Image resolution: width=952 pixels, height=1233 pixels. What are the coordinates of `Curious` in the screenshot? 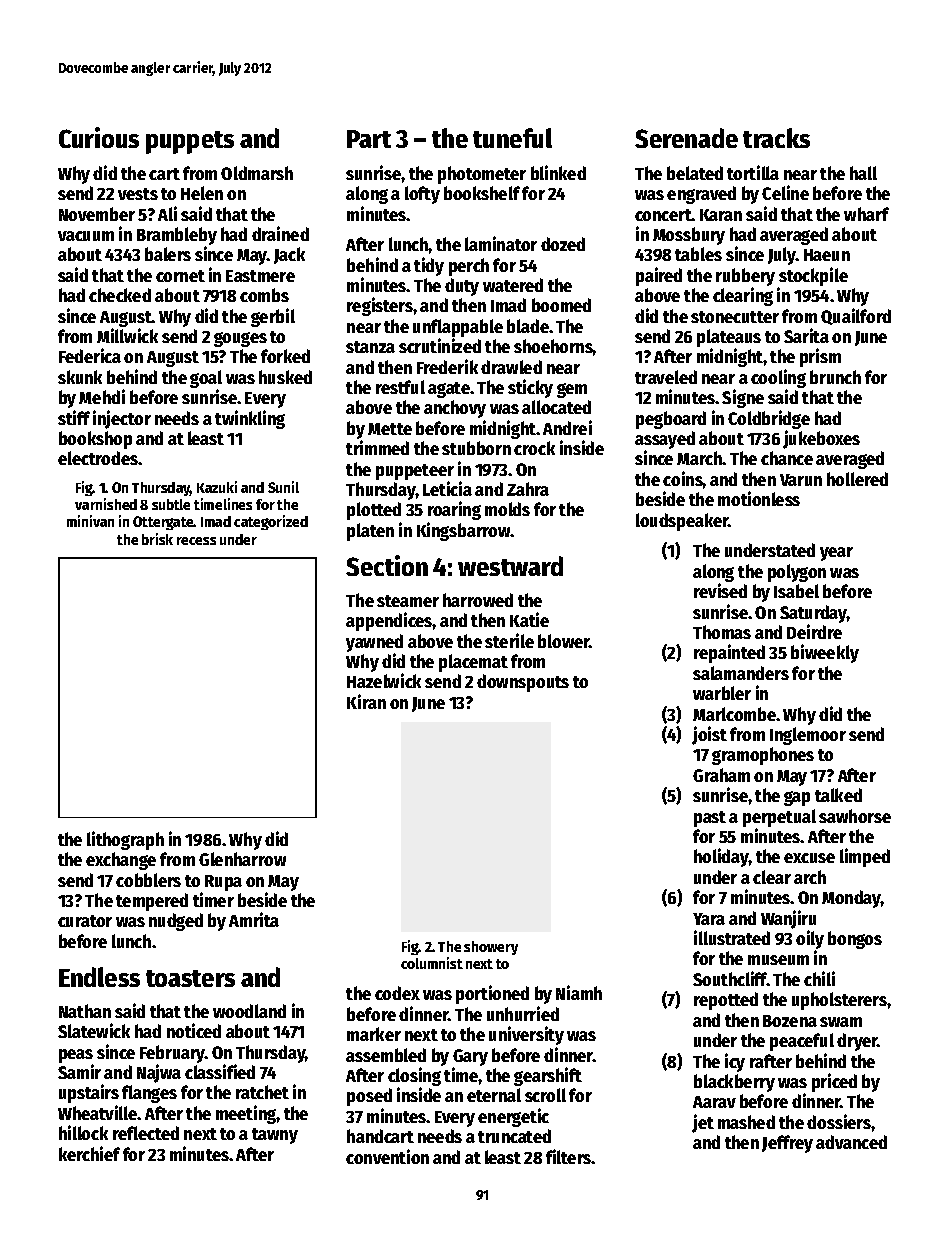 It's located at (99, 137).
